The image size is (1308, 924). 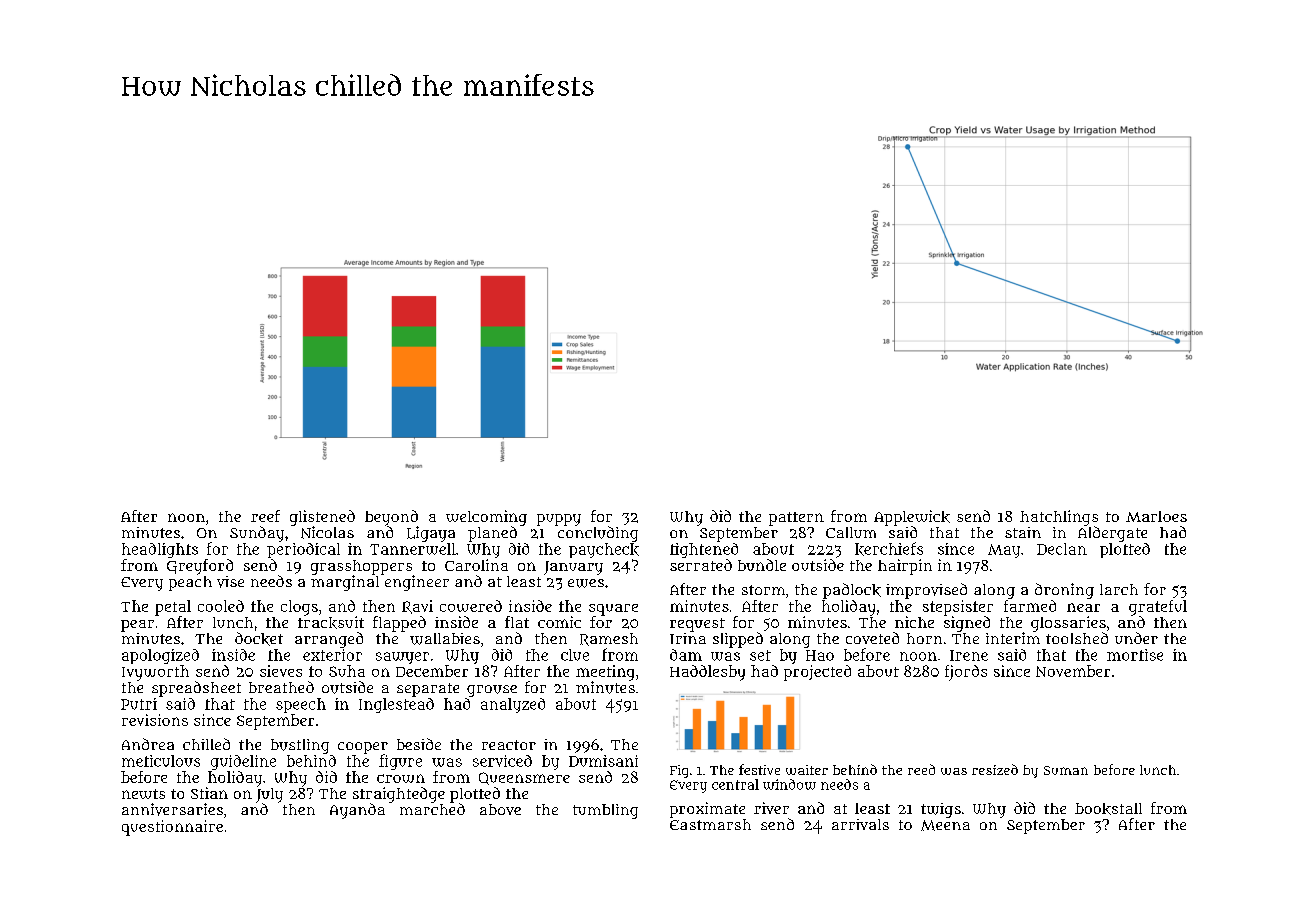 What do you see at coordinates (921, 769) in the image?
I see `reed` at bounding box center [921, 769].
